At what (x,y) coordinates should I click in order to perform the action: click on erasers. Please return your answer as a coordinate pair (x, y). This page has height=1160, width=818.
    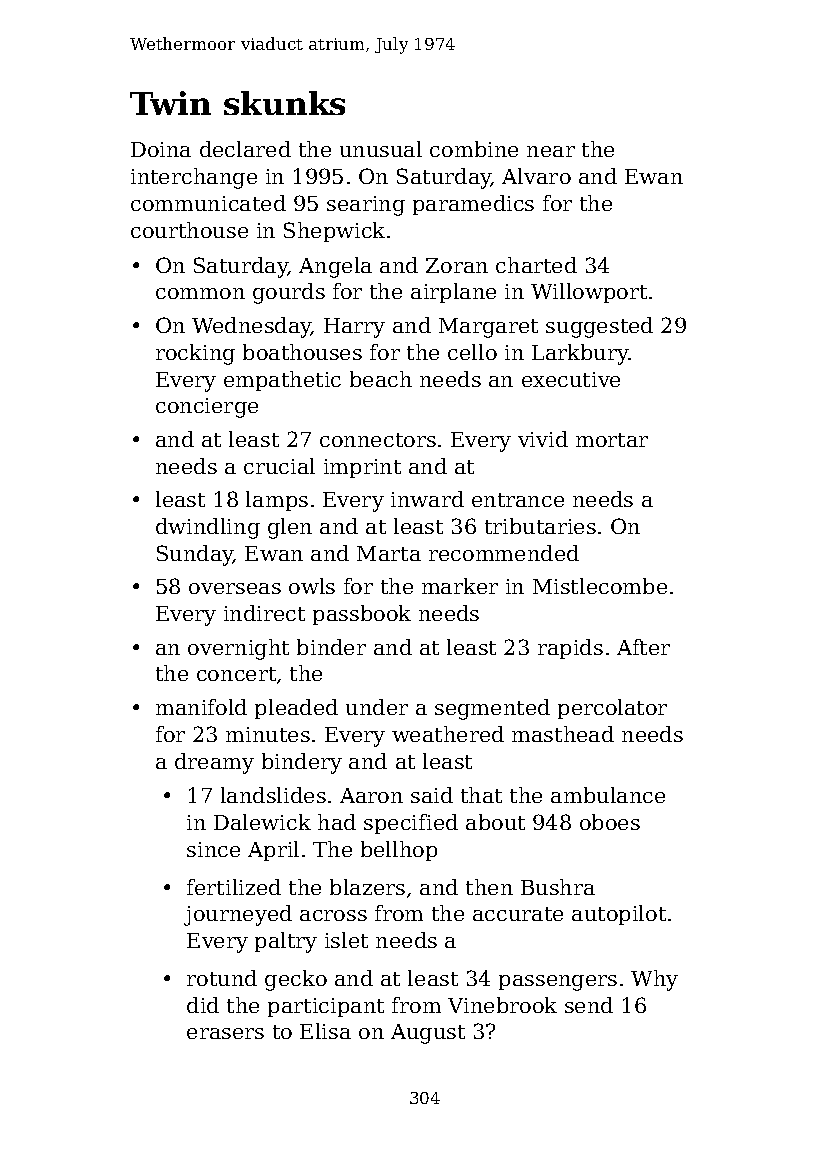
    Looking at the image, I should click on (225, 1033).
